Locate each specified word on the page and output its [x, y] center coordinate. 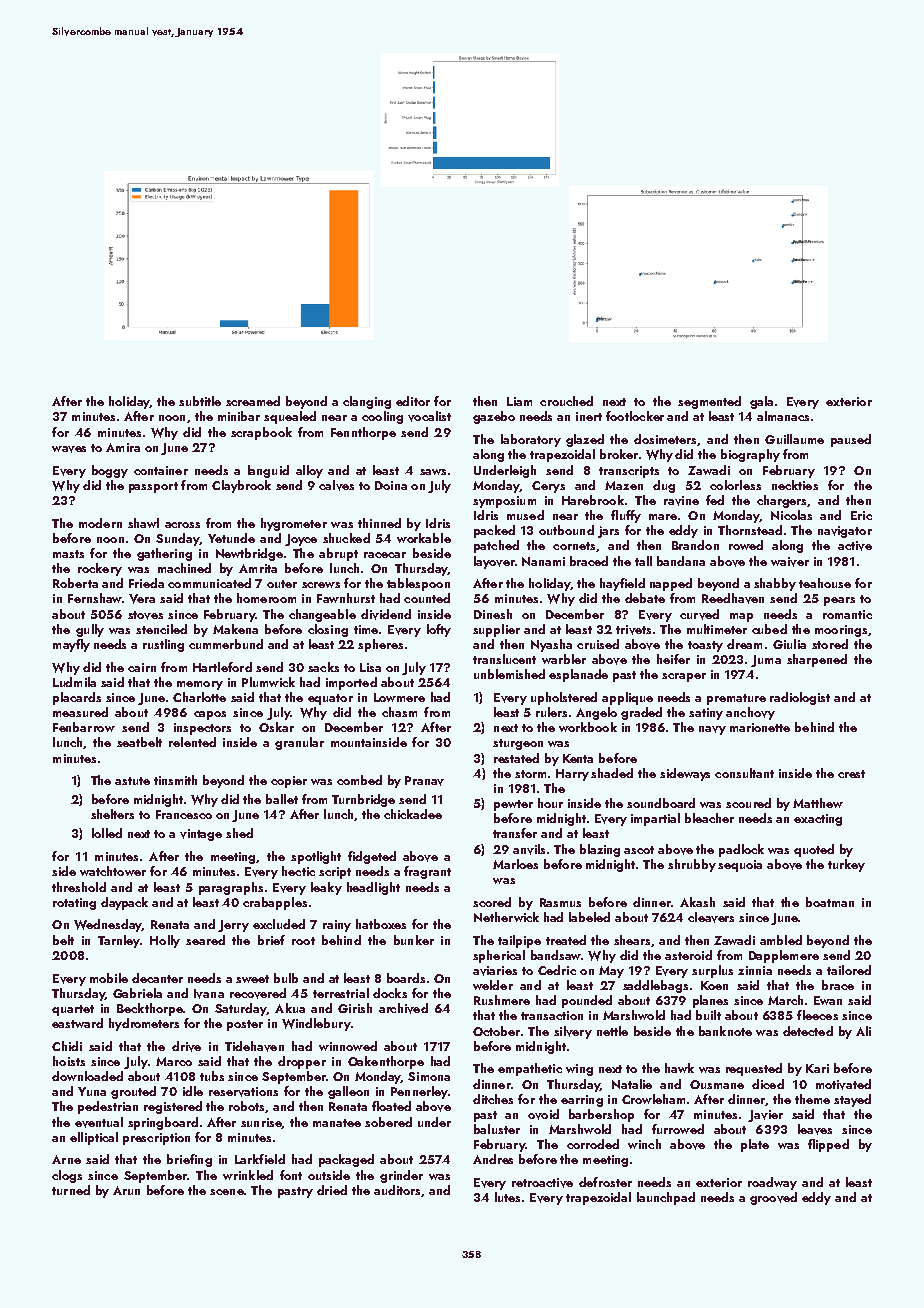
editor [413, 401]
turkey [846, 865]
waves [69, 449]
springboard [163, 1123]
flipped [828, 1145]
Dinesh [493, 614]
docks [390, 993]
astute [132, 781]
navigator [845, 532]
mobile [109, 978]
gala [761, 402]
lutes [507, 1197]
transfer [515, 833]
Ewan [828, 1000]
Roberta [75, 583]
